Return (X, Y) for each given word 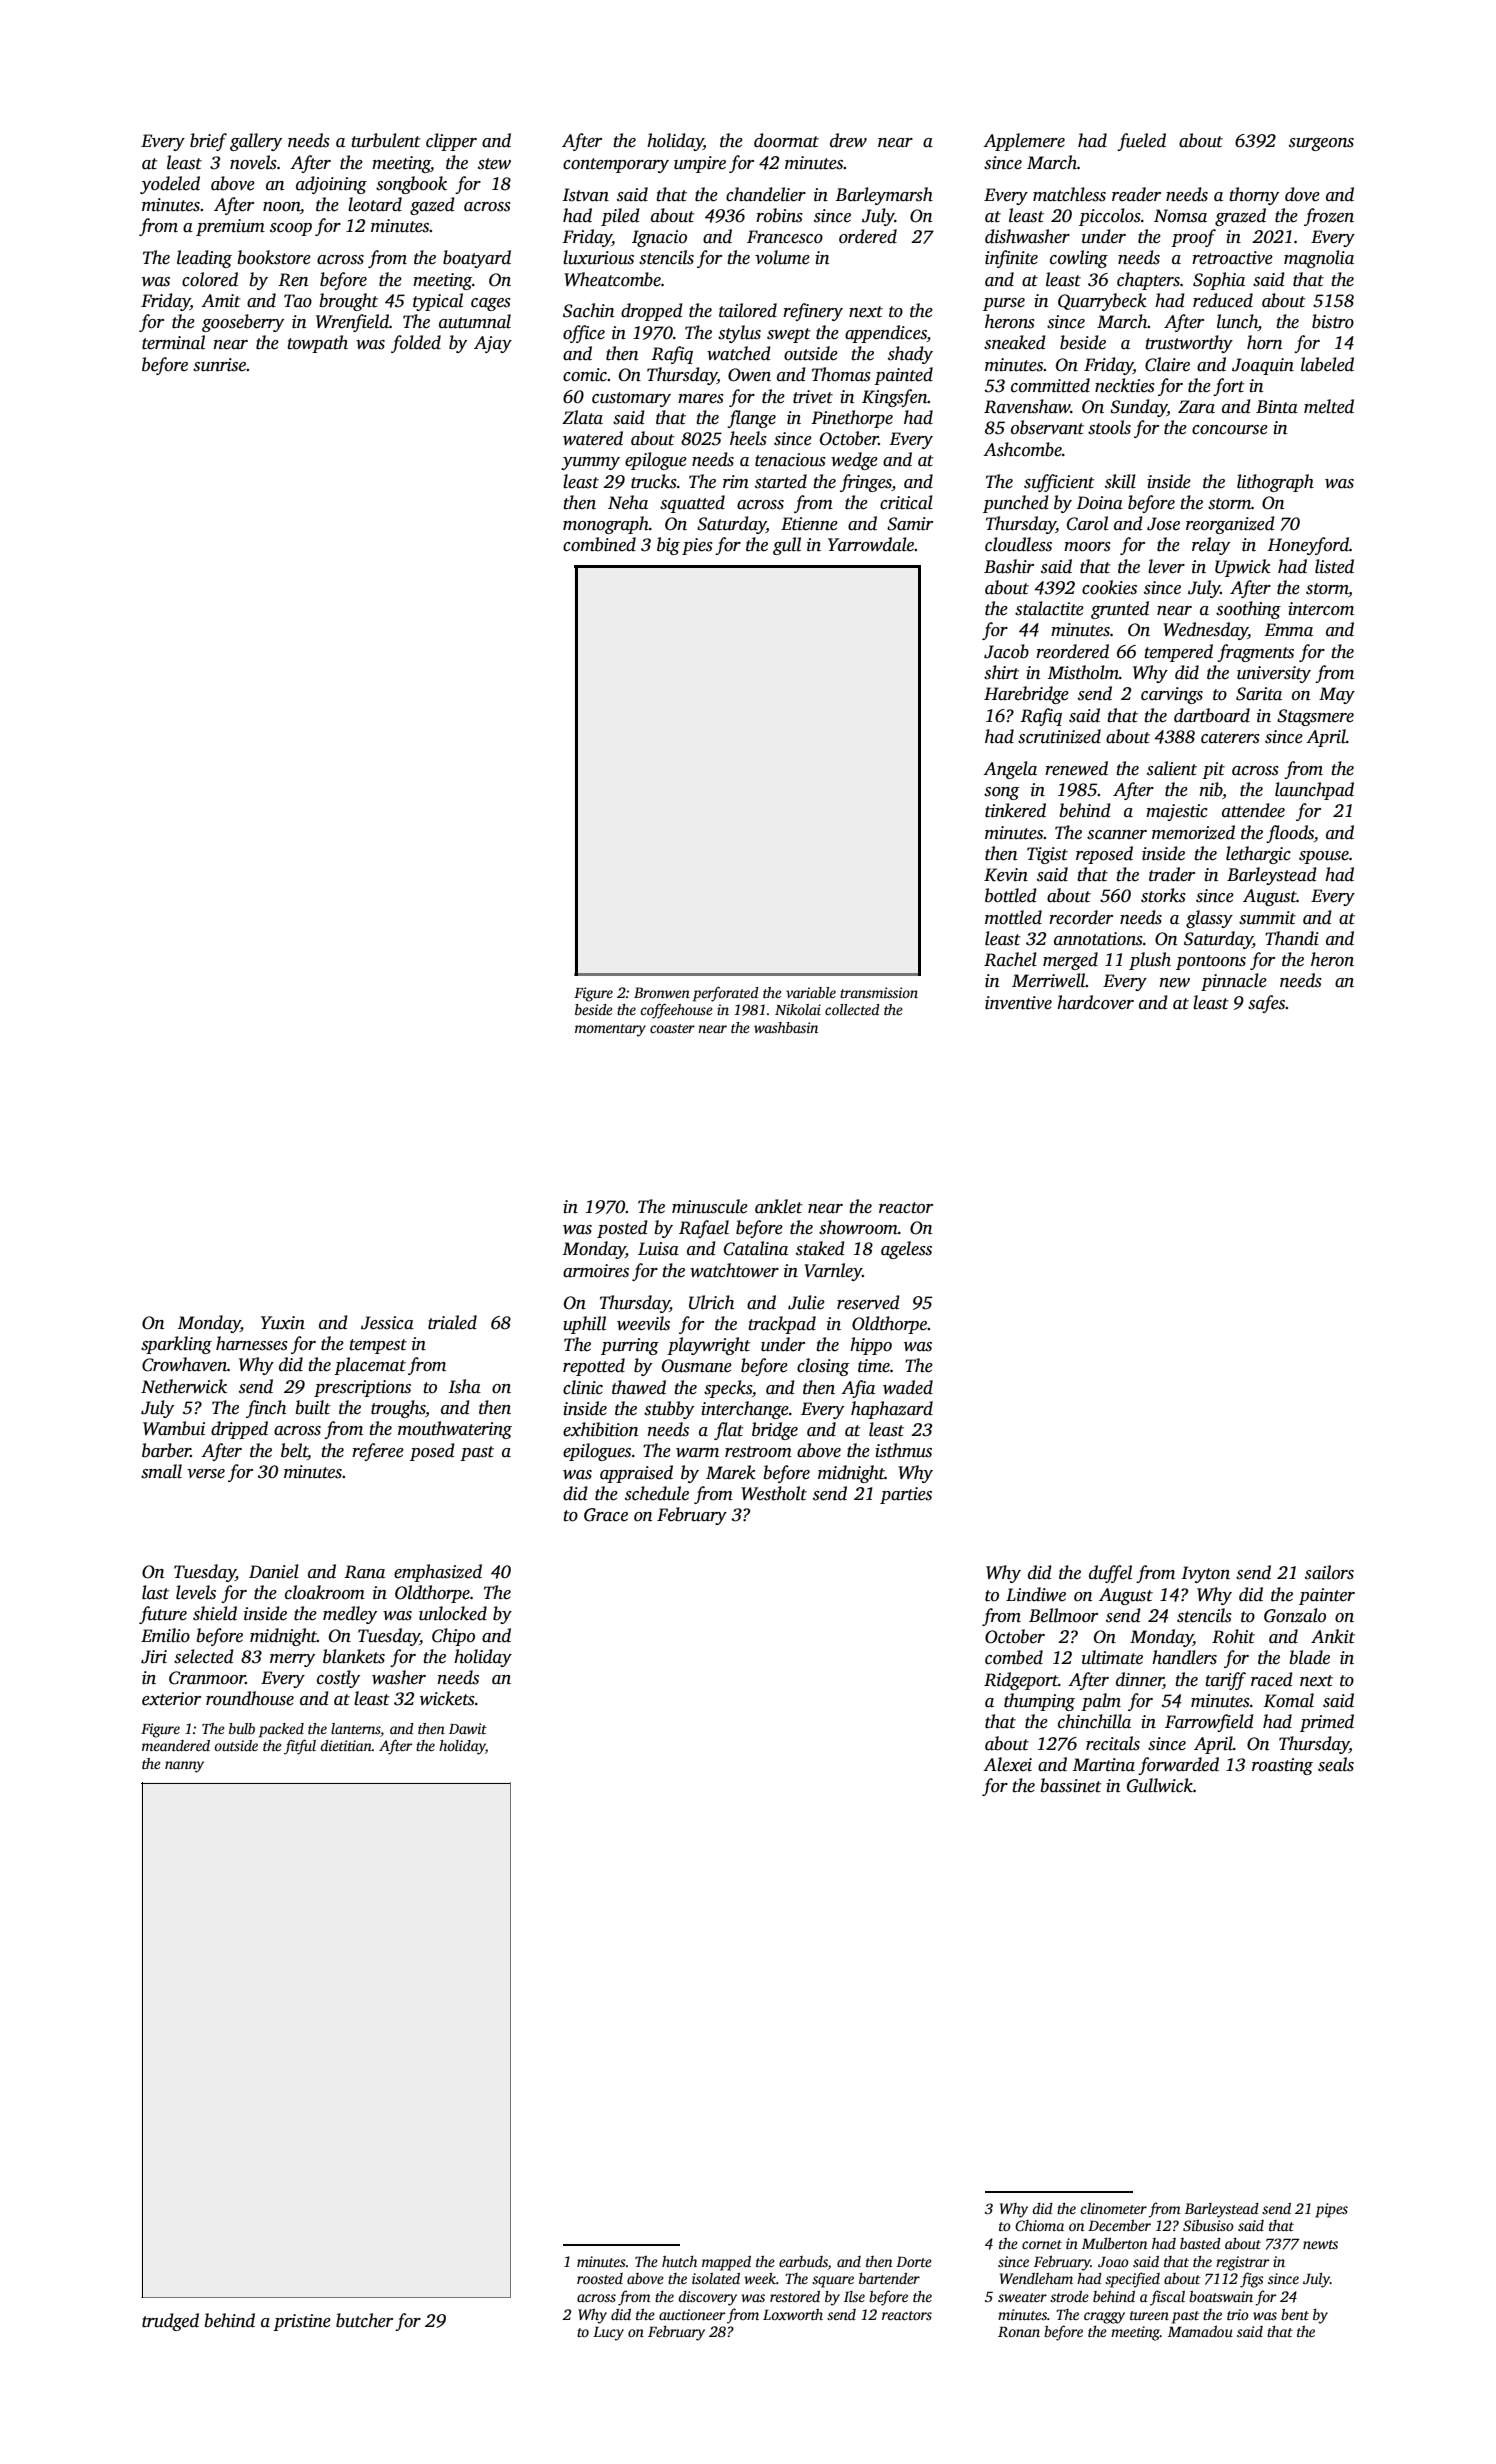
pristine (302, 2322)
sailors (1329, 1572)
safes (1267, 1004)
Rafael (704, 1229)
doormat (786, 140)
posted (622, 1229)
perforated (726, 994)
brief (208, 142)
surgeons (1321, 144)
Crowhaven (184, 1364)
